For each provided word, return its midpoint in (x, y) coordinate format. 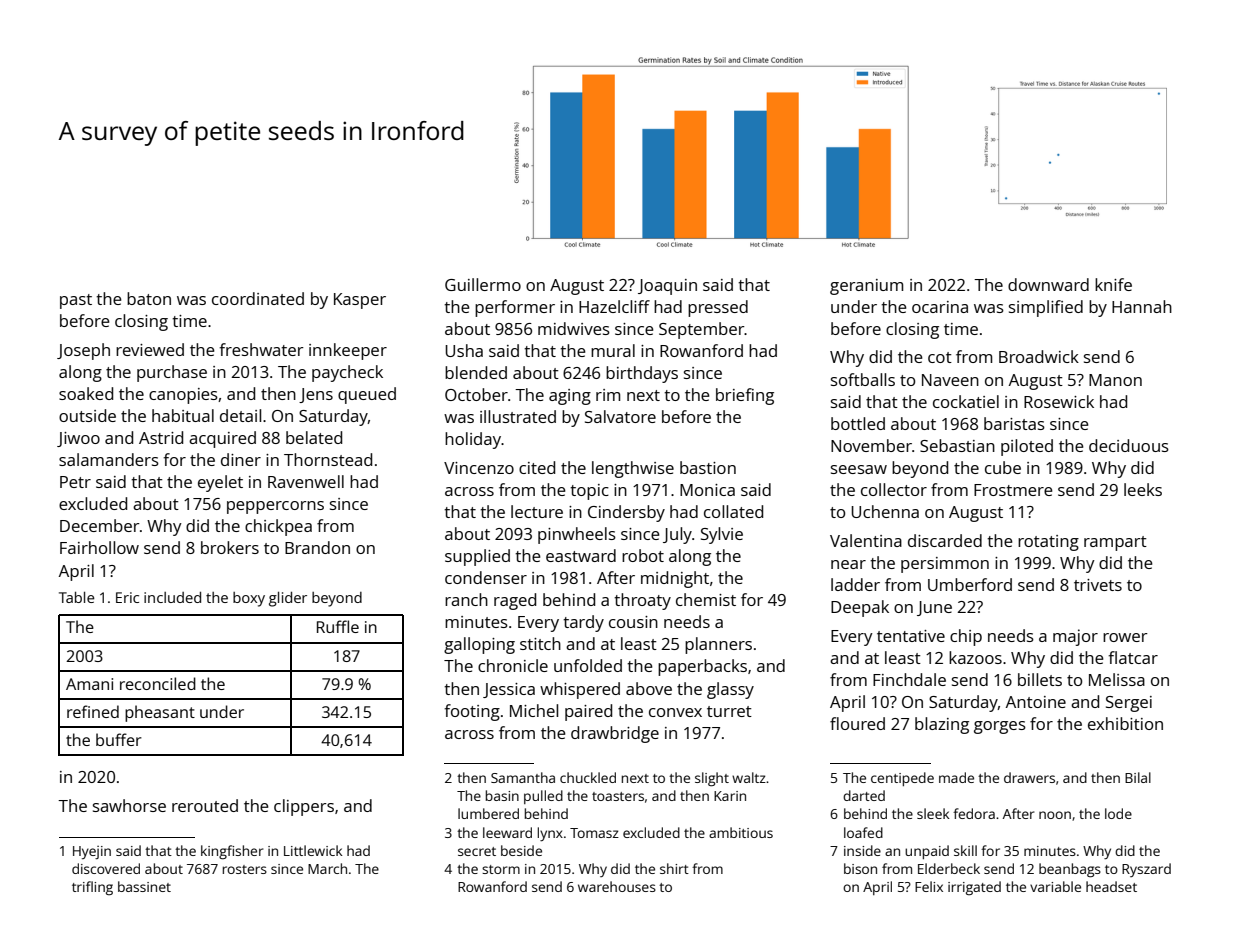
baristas (1014, 423)
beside (521, 850)
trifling (92, 888)
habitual (183, 415)
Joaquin (667, 287)
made (956, 777)
